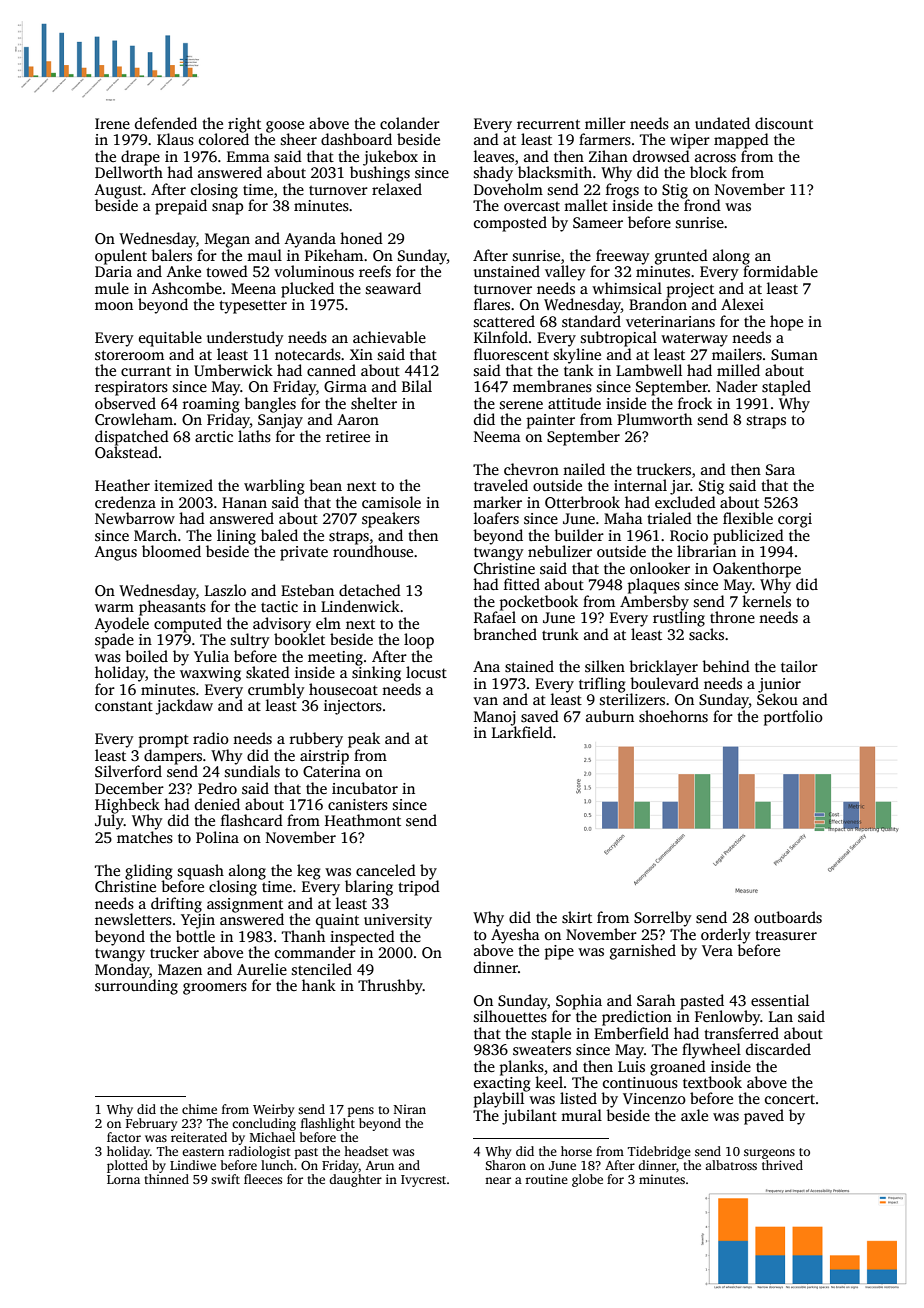  What do you see at coordinates (252, 820) in the screenshot?
I see `flashcard` at bounding box center [252, 820].
